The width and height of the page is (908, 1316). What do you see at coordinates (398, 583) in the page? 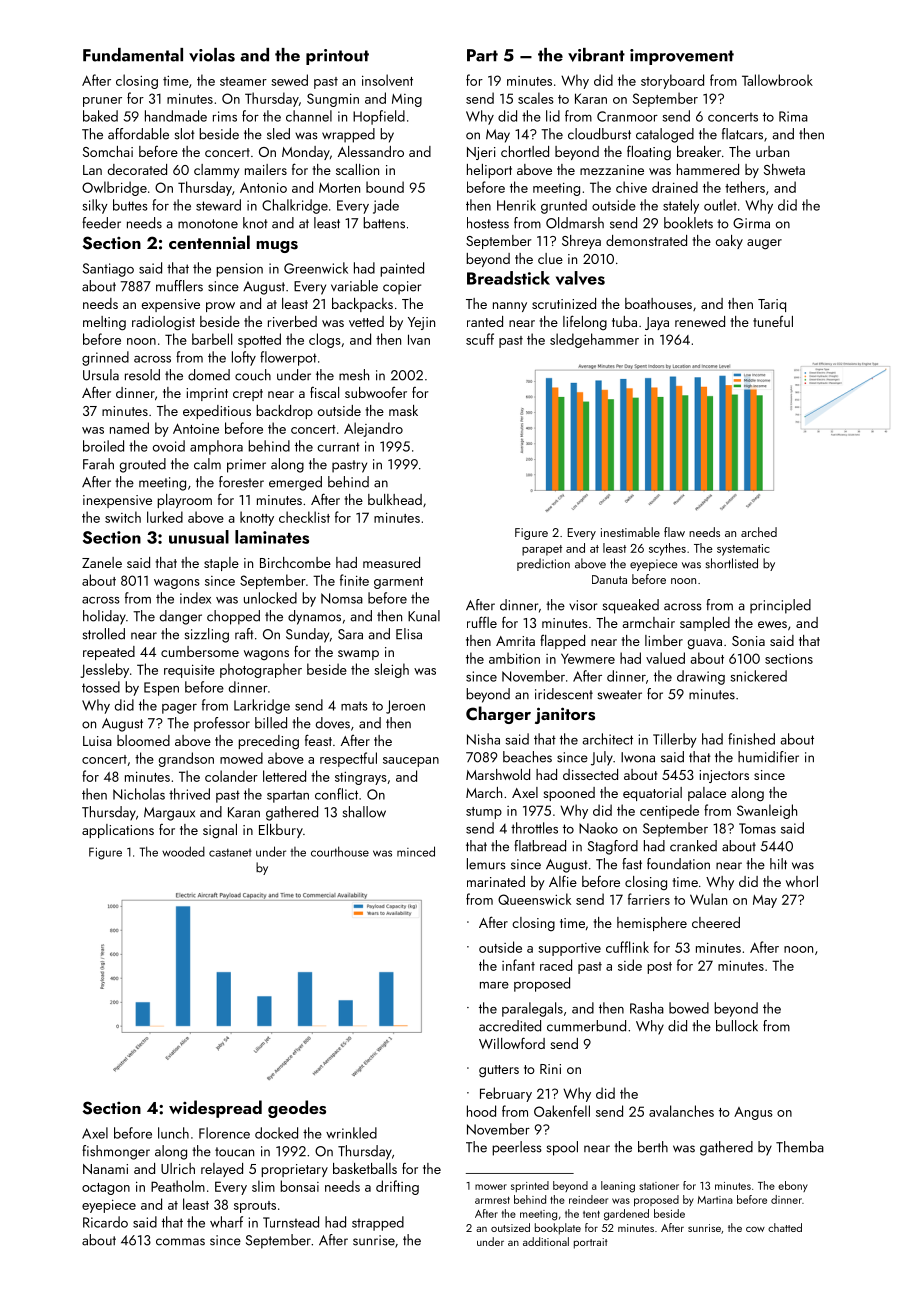
I see `garment` at bounding box center [398, 583].
